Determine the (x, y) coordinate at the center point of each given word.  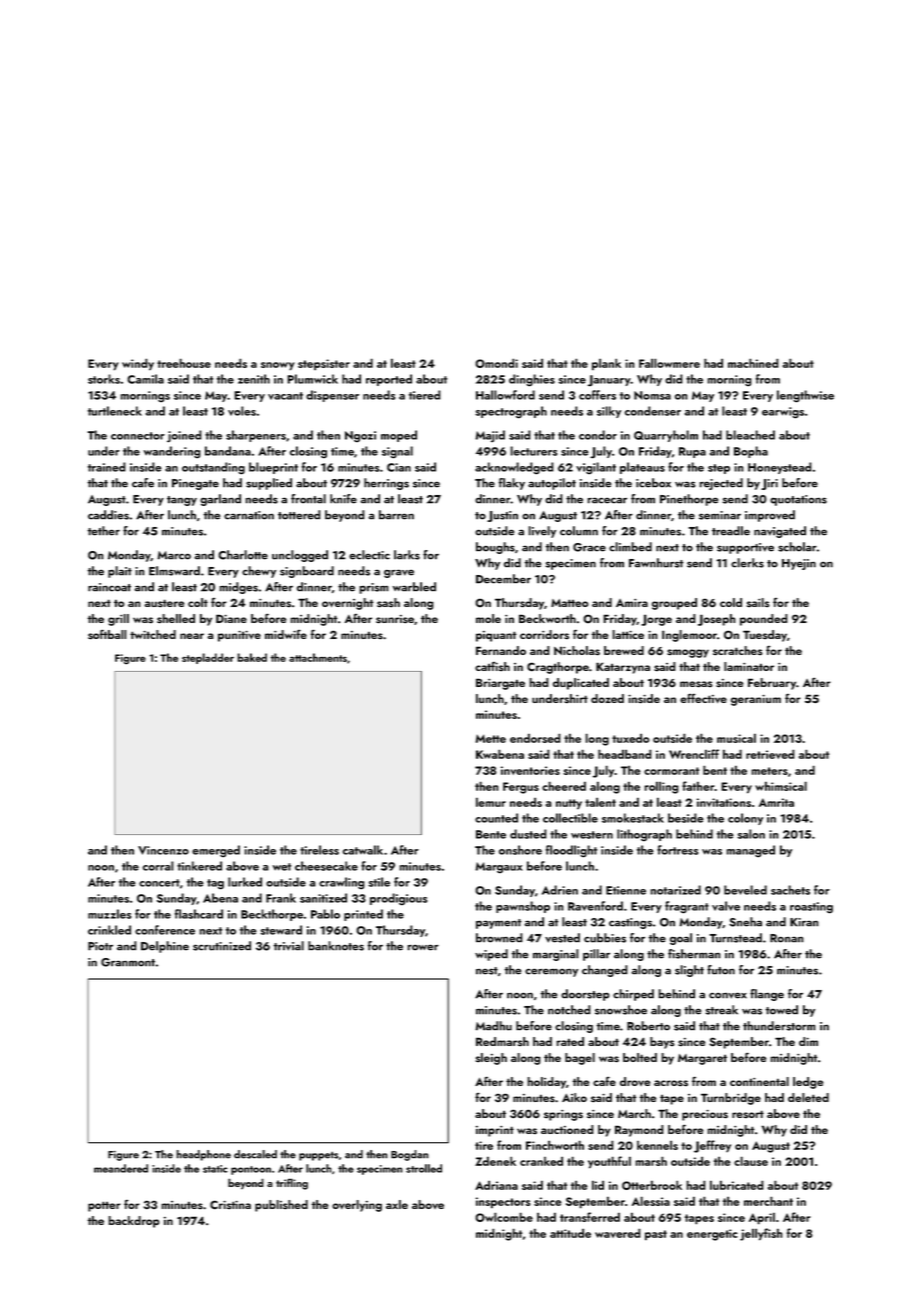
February (772, 684)
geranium (756, 700)
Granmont (128, 962)
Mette (491, 738)
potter (104, 1206)
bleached (750, 435)
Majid (490, 436)
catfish (492, 666)
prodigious (398, 899)
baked (252, 657)
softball (107, 635)
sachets (790, 890)
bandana (228, 451)
